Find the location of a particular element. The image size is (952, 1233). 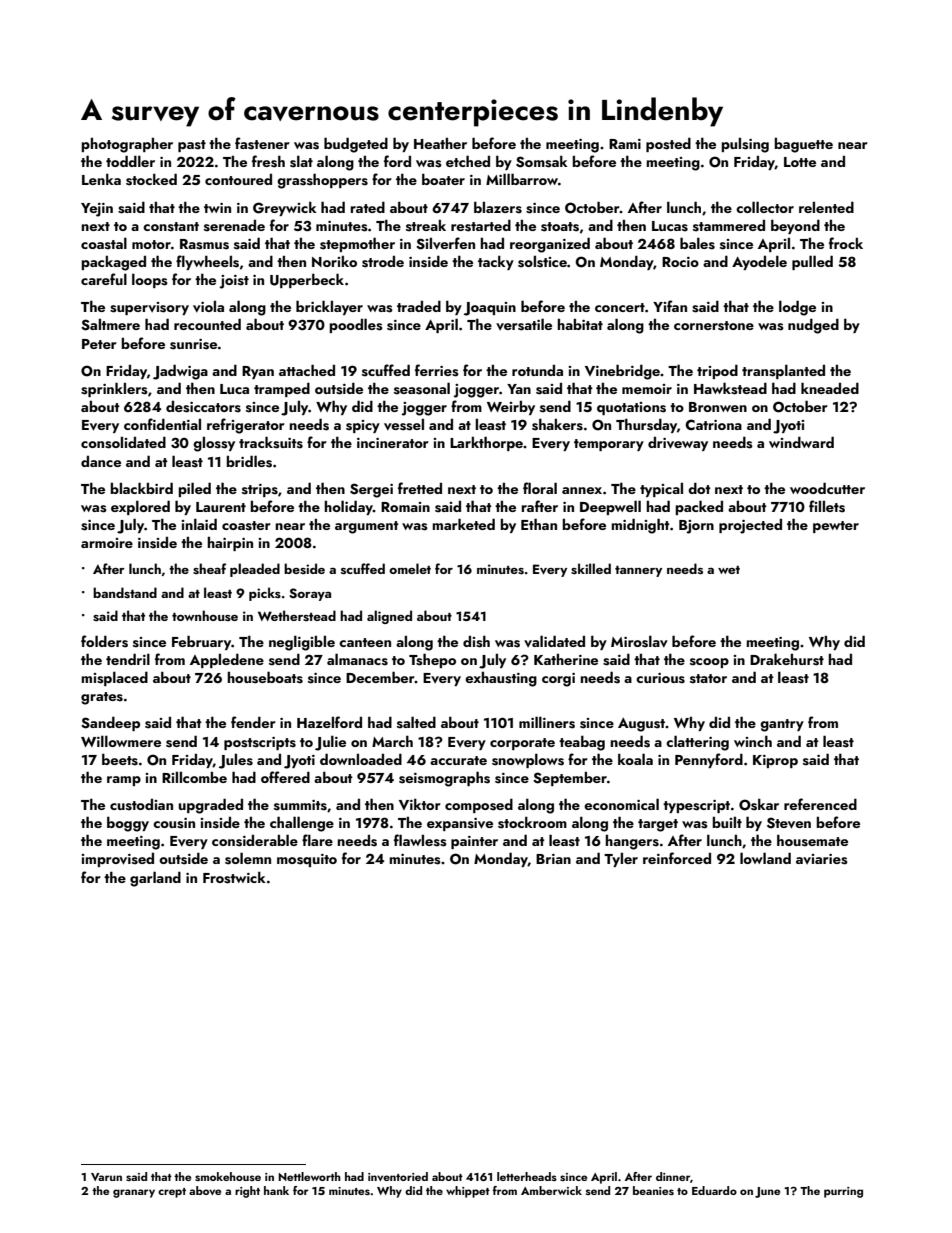

tacky is located at coordinates (496, 262).
